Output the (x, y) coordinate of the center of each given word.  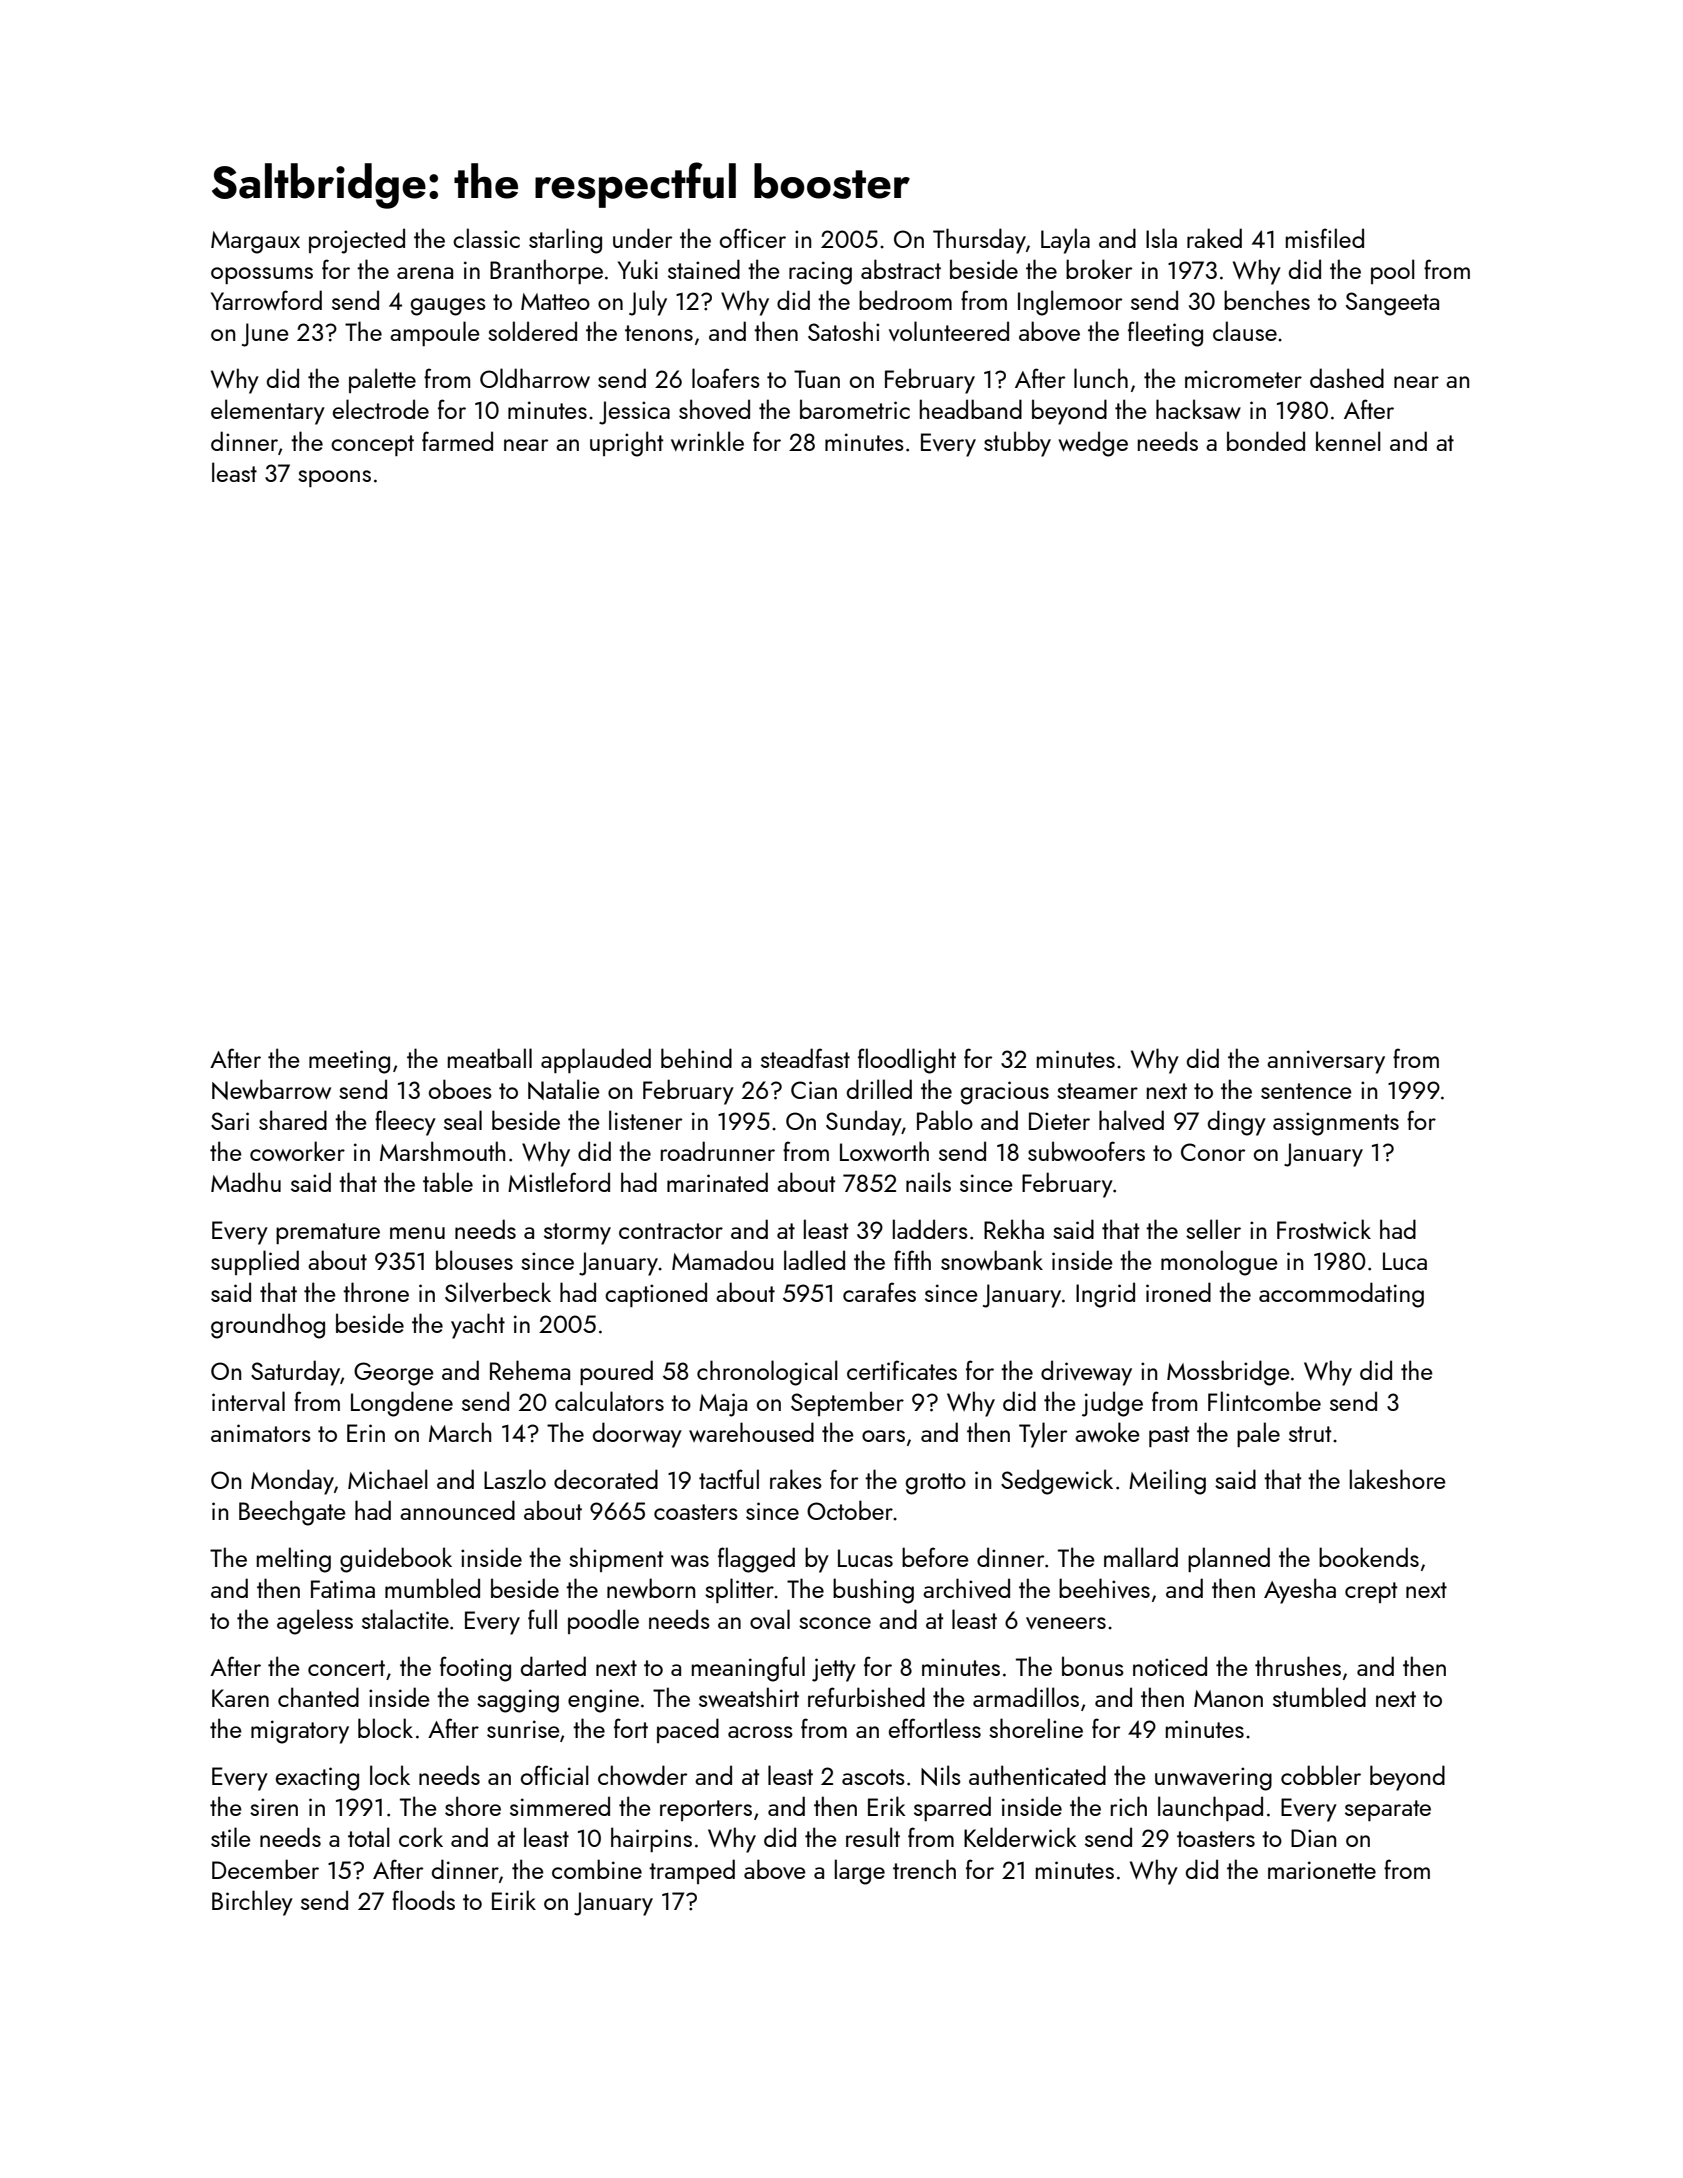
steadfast (805, 1058)
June (265, 335)
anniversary (1326, 1062)
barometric (855, 409)
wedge (1093, 444)
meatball (490, 1058)
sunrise (523, 1729)
